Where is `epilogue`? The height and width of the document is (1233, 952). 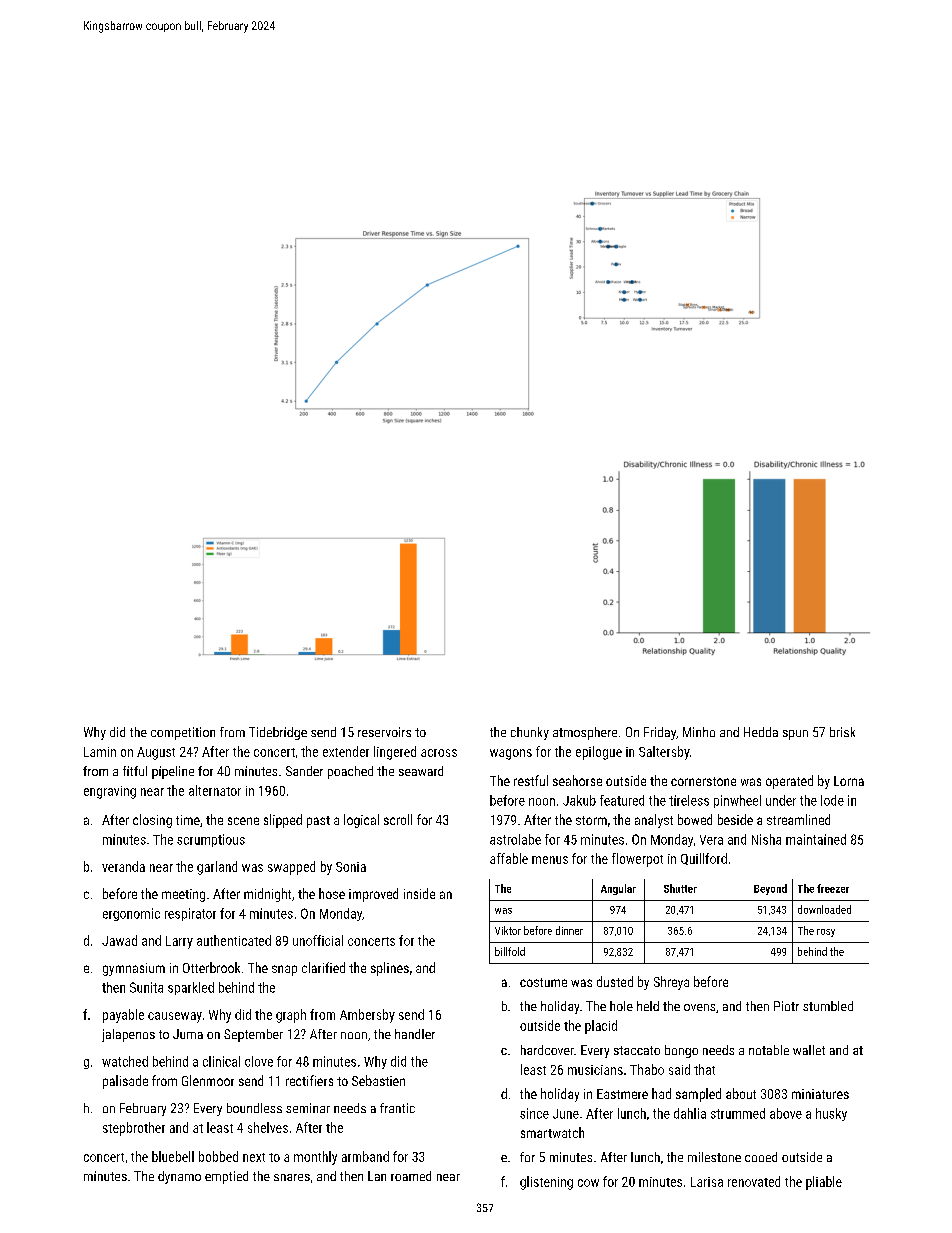
epilogue is located at coordinates (599, 753).
